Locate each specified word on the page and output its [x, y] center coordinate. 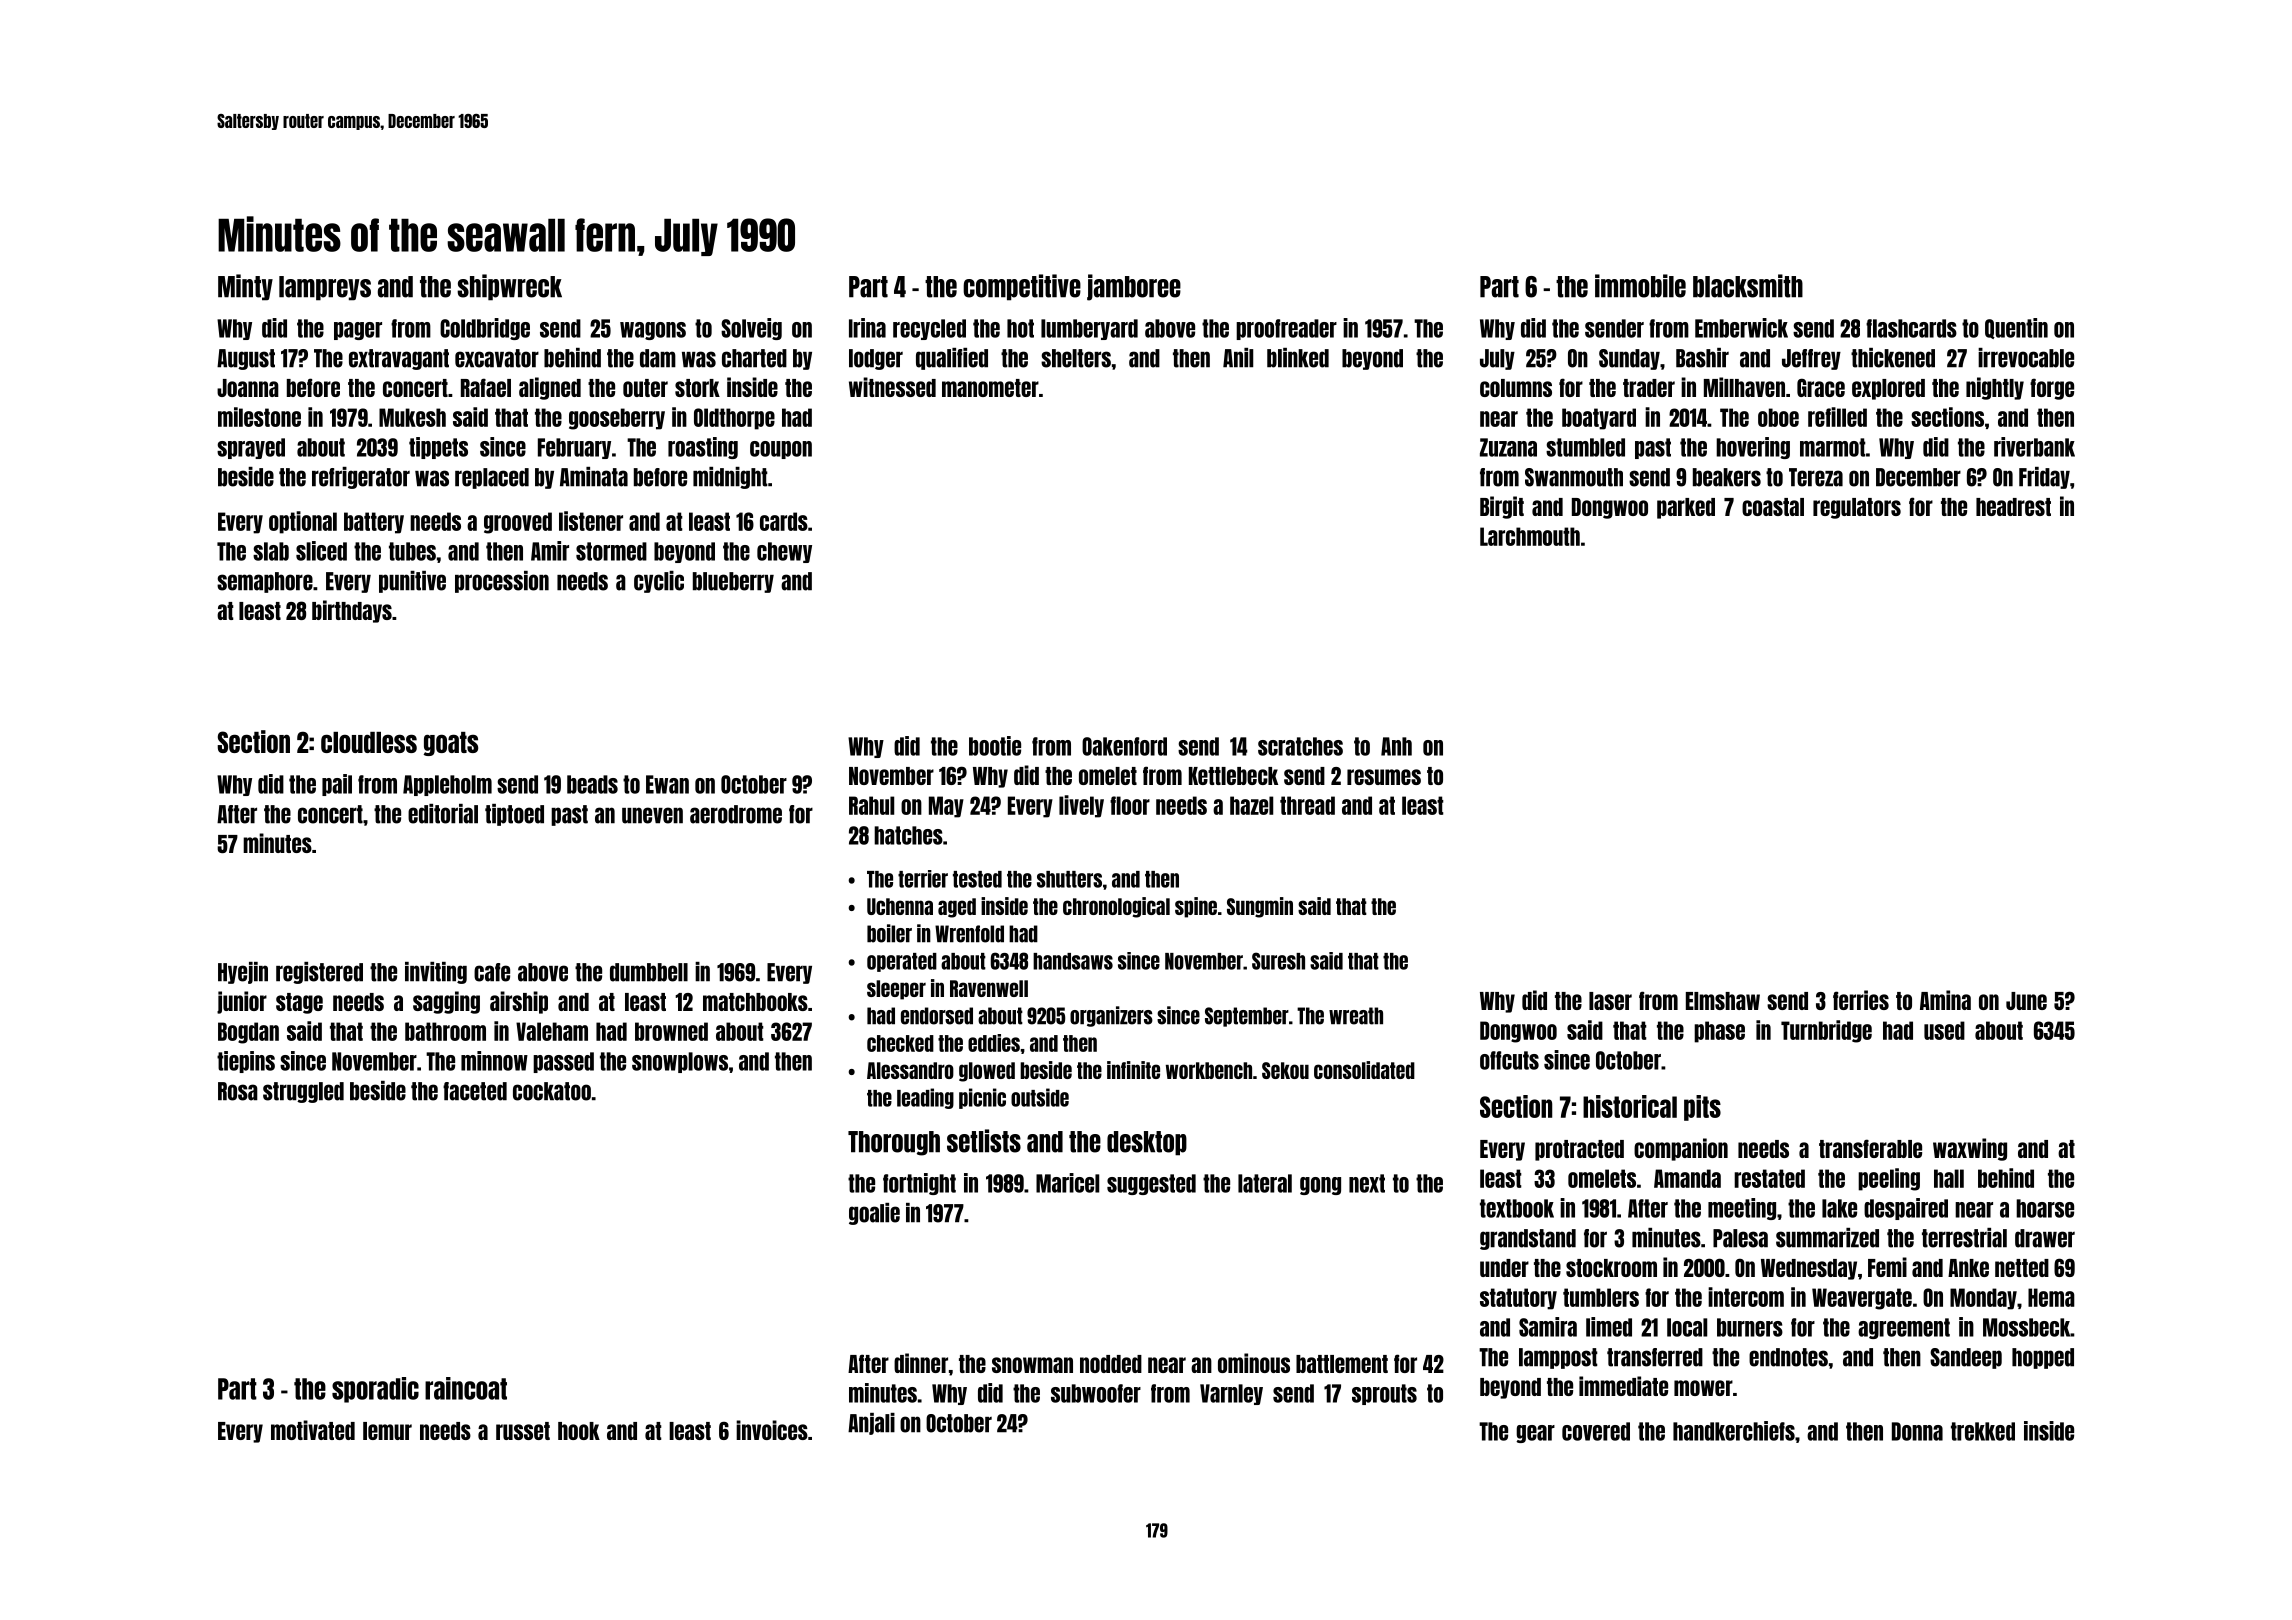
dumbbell [649, 972]
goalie [874, 1214]
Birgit [1502, 507]
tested [977, 879]
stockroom [1611, 1268]
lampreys [325, 288]
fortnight [919, 1184]
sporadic [375, 1390]
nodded [1111, 1364]
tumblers [1601, 1297]
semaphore [265, 582]
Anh [1396, 746]
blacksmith [1748, 286]
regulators [1857, 508]
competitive [1022, 287]
